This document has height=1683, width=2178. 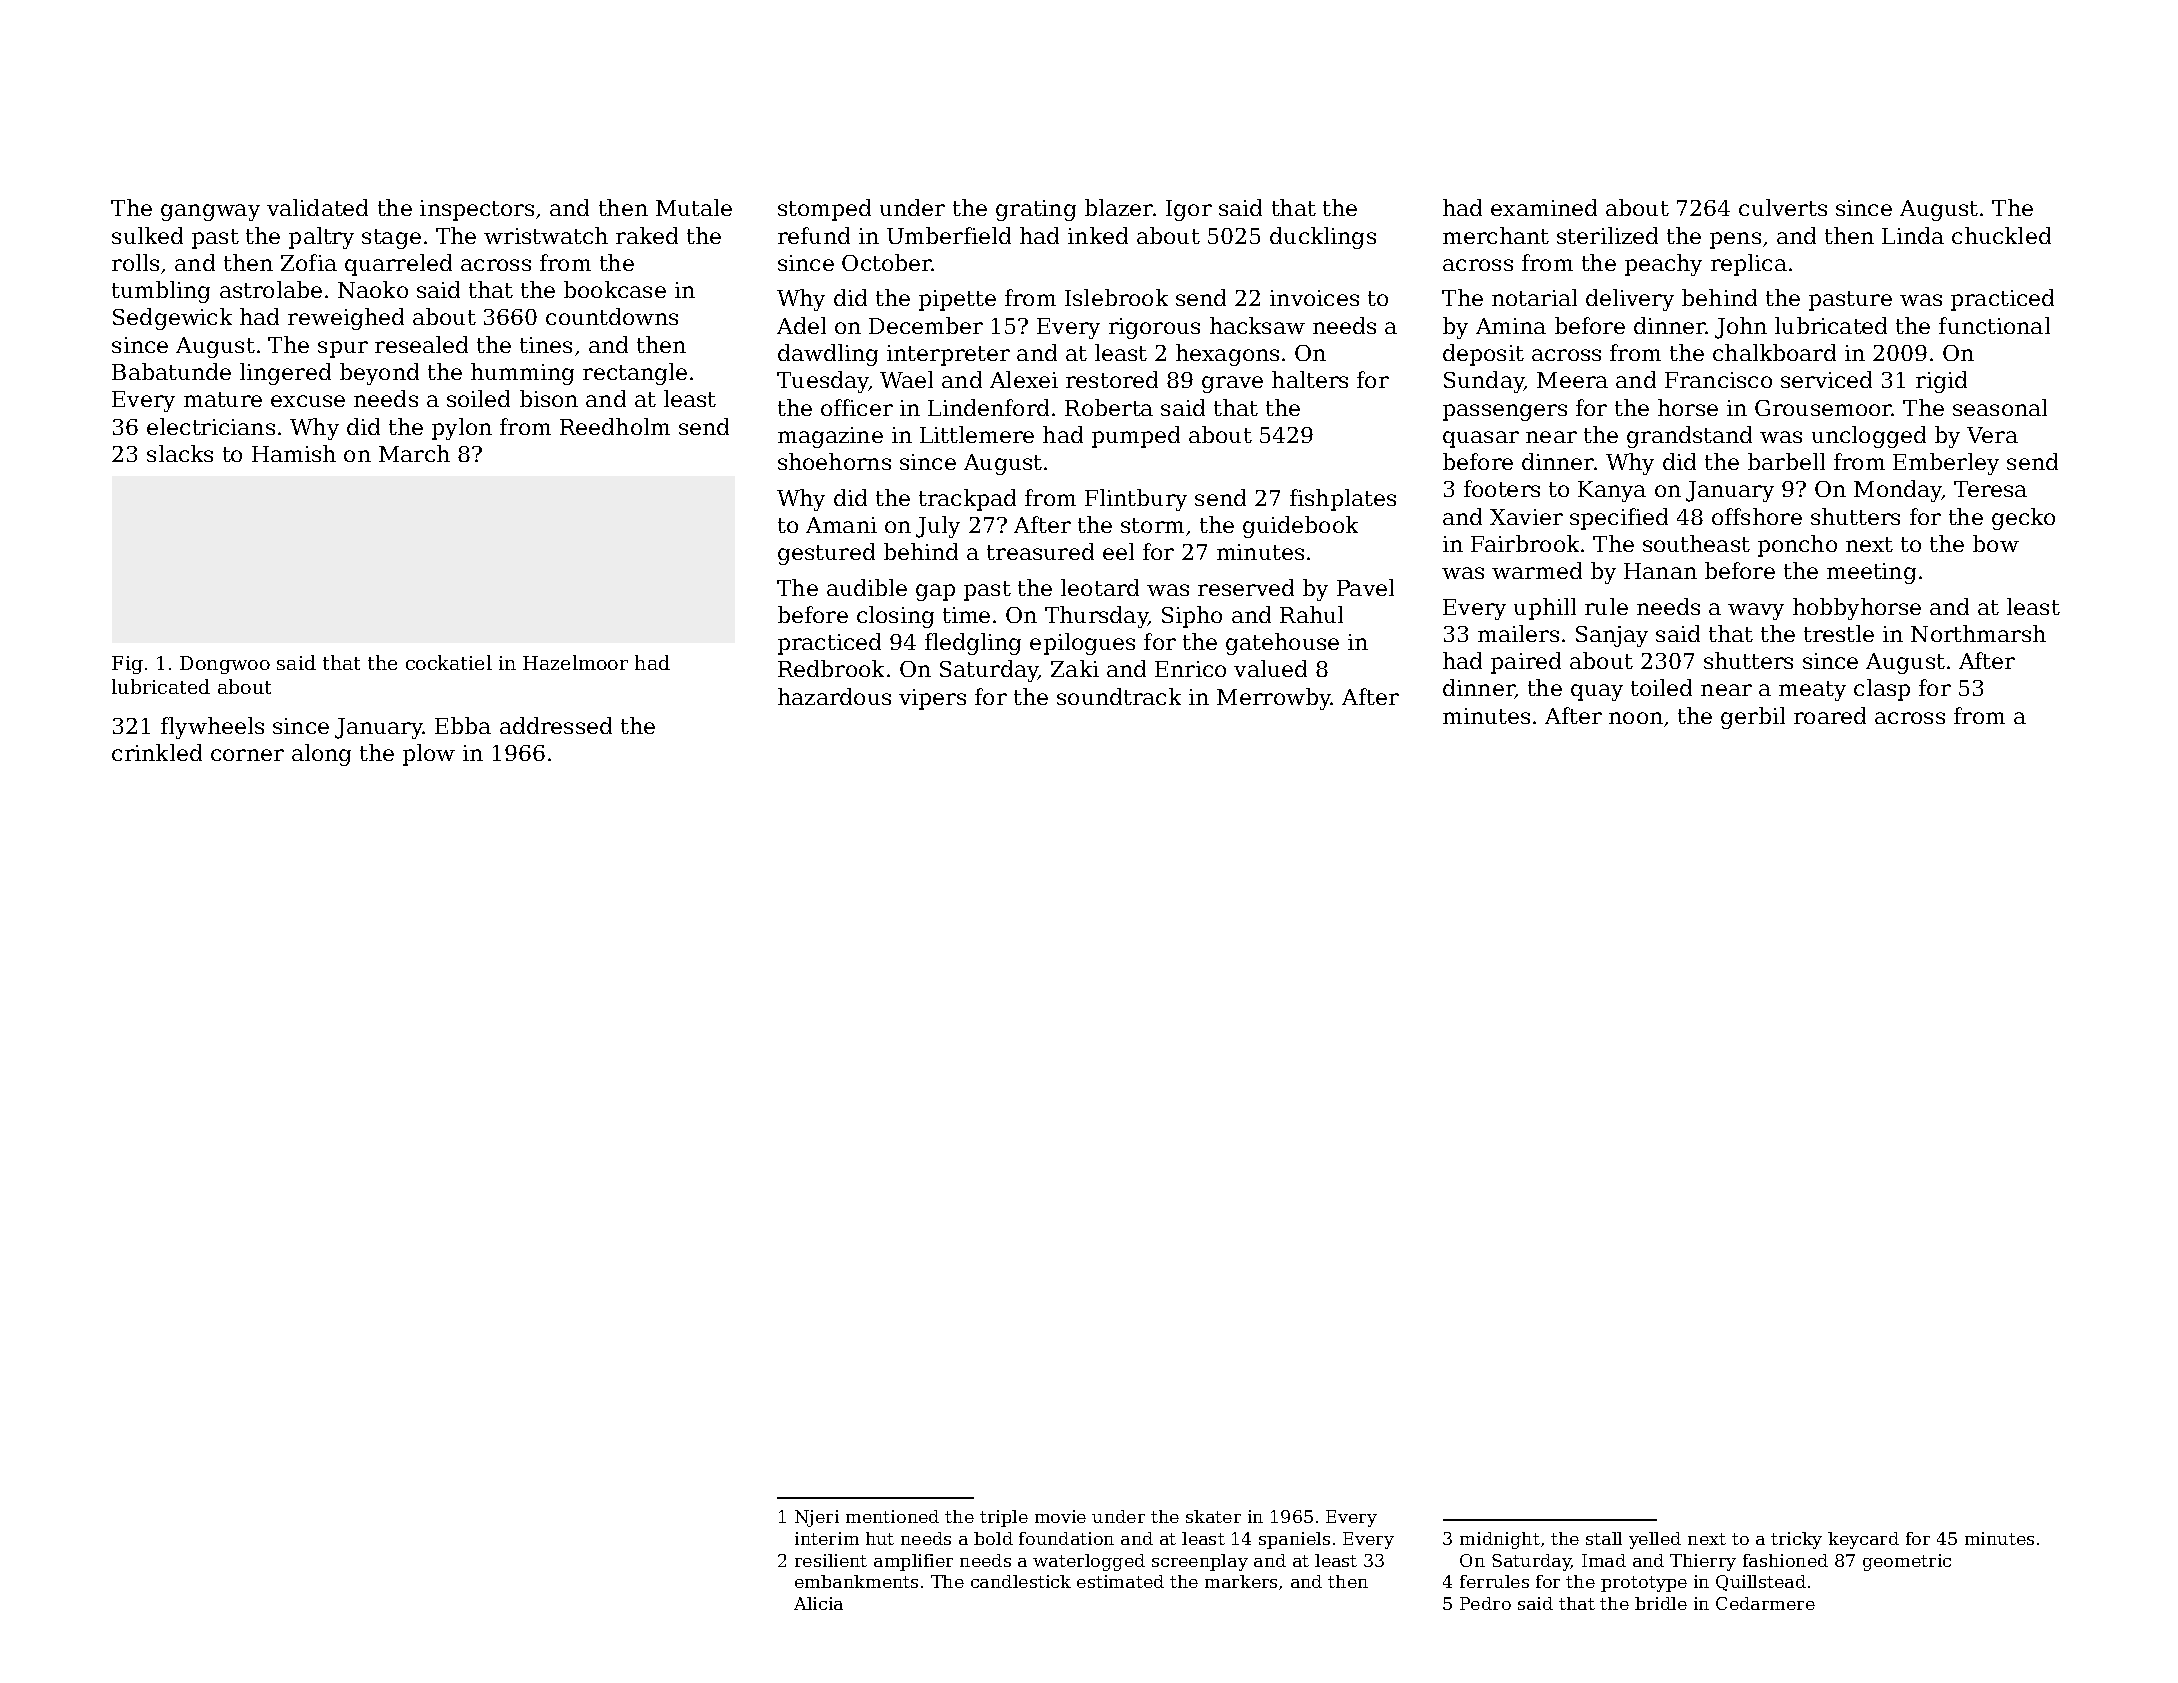 What do you see at coordinates (1655, 1540) in the document?
I see `yelled` at bounding box center [1655, 1540].
